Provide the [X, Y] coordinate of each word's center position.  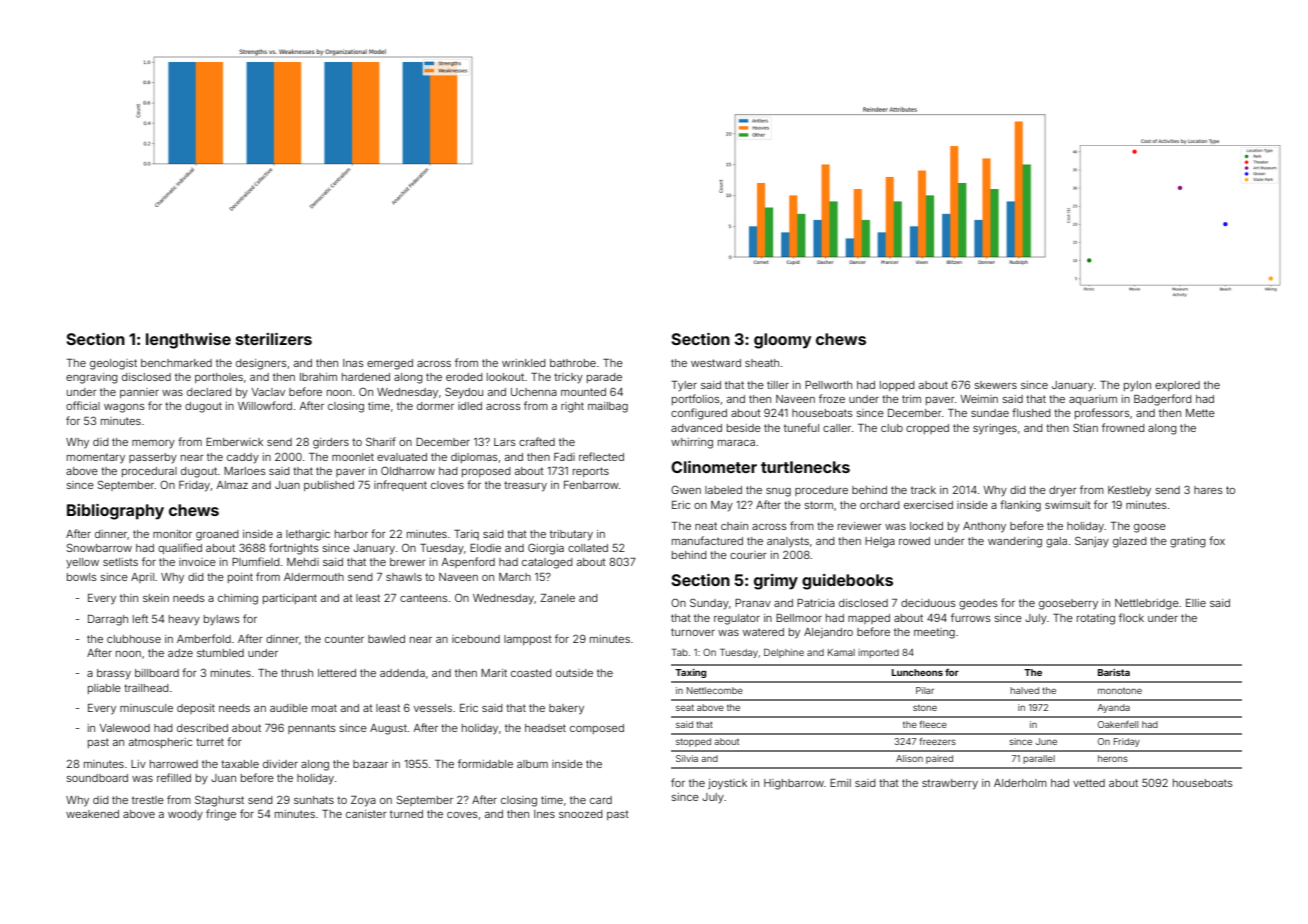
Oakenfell [1118, 724]
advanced [696, 428]
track [923, 490]
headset [545, 728]
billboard [157, 673]
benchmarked [176, 363]
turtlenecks [805, 467]
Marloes [245, 471]
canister [366, 814]
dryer [1063, 491]
